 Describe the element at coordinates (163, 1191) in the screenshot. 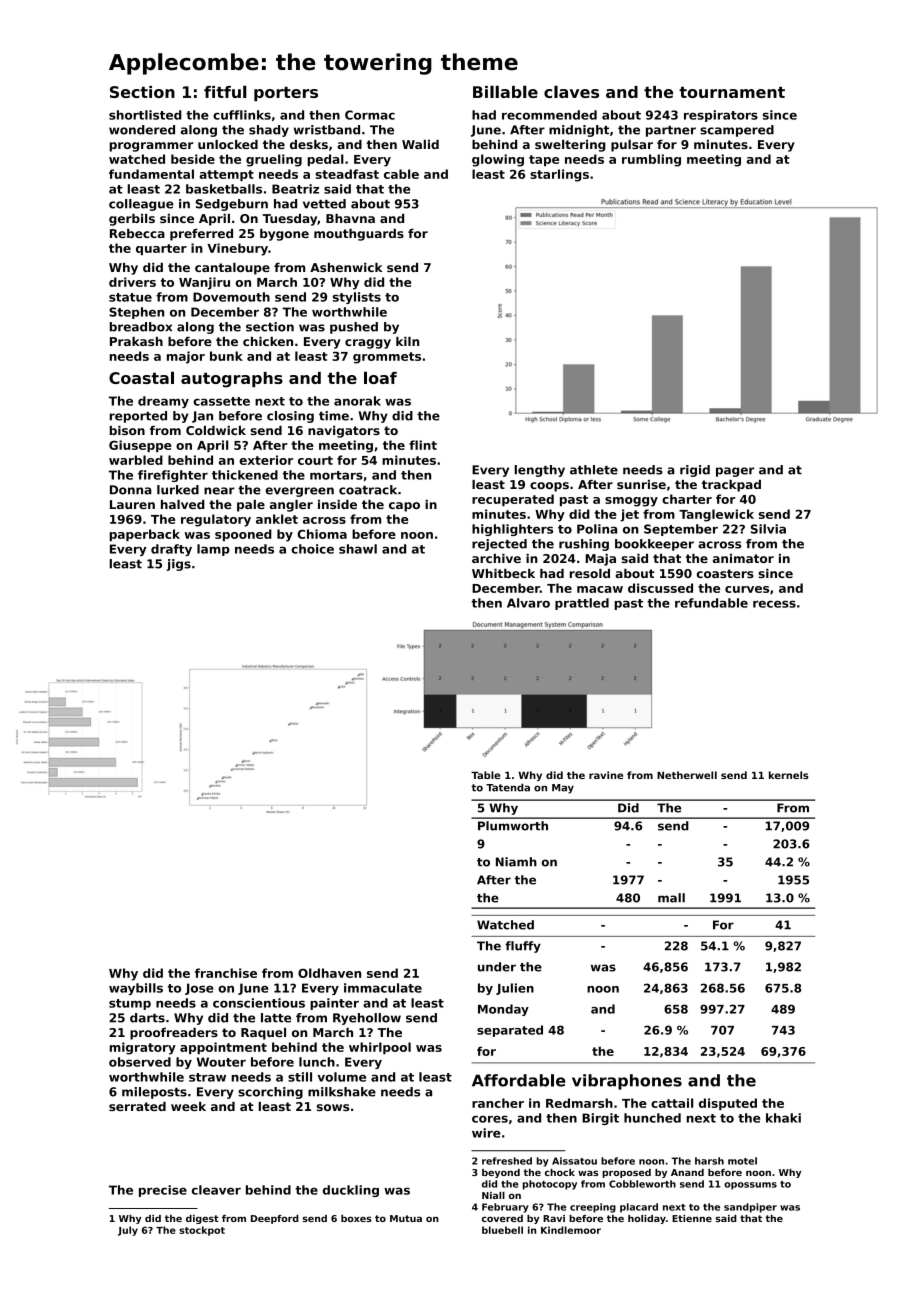

I see `precise` at that location.
